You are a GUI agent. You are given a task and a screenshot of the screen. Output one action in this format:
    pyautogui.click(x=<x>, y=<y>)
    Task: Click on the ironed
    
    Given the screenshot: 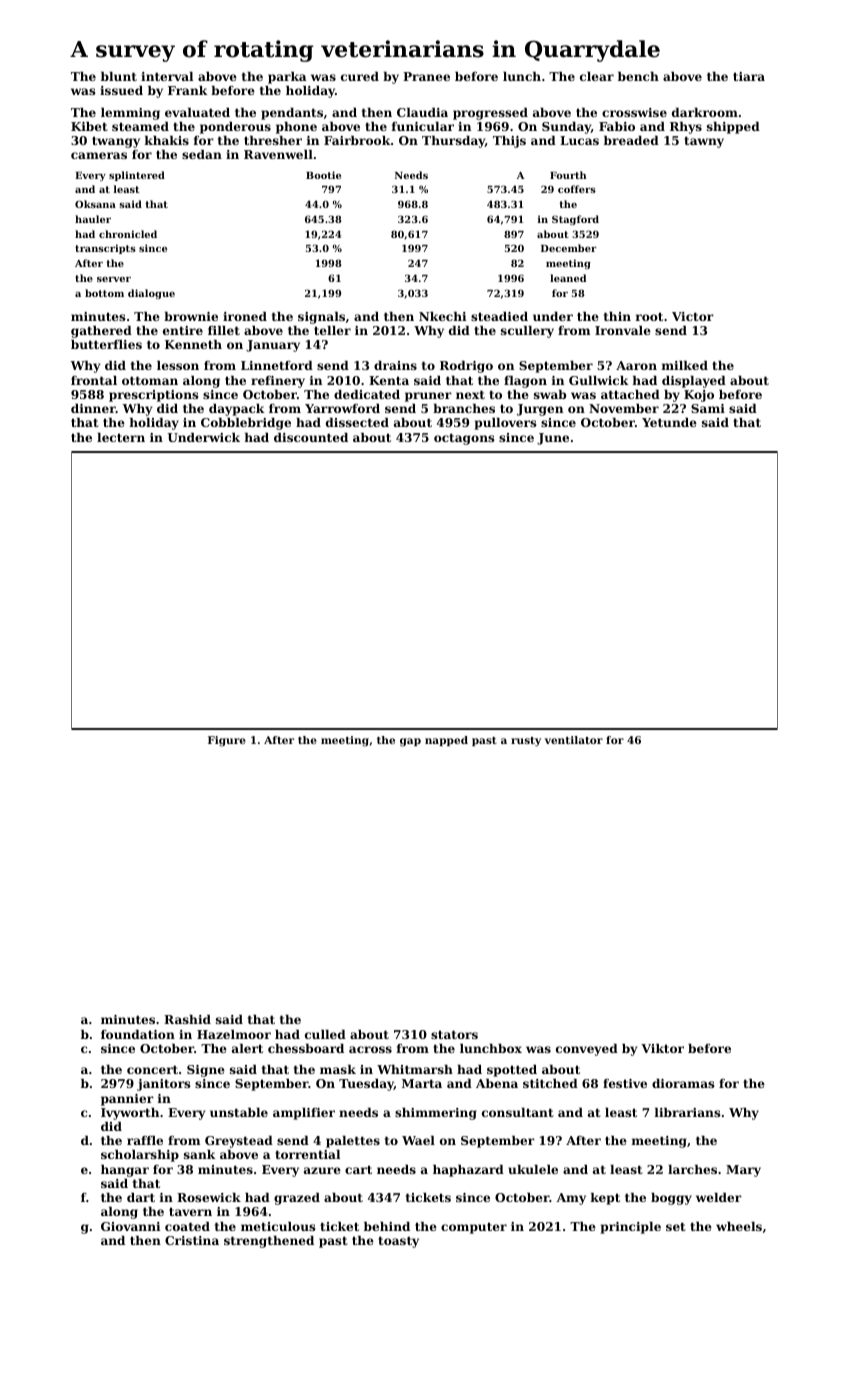 What is the action you would take?
    pyautogui.click(x=245, y=316)
